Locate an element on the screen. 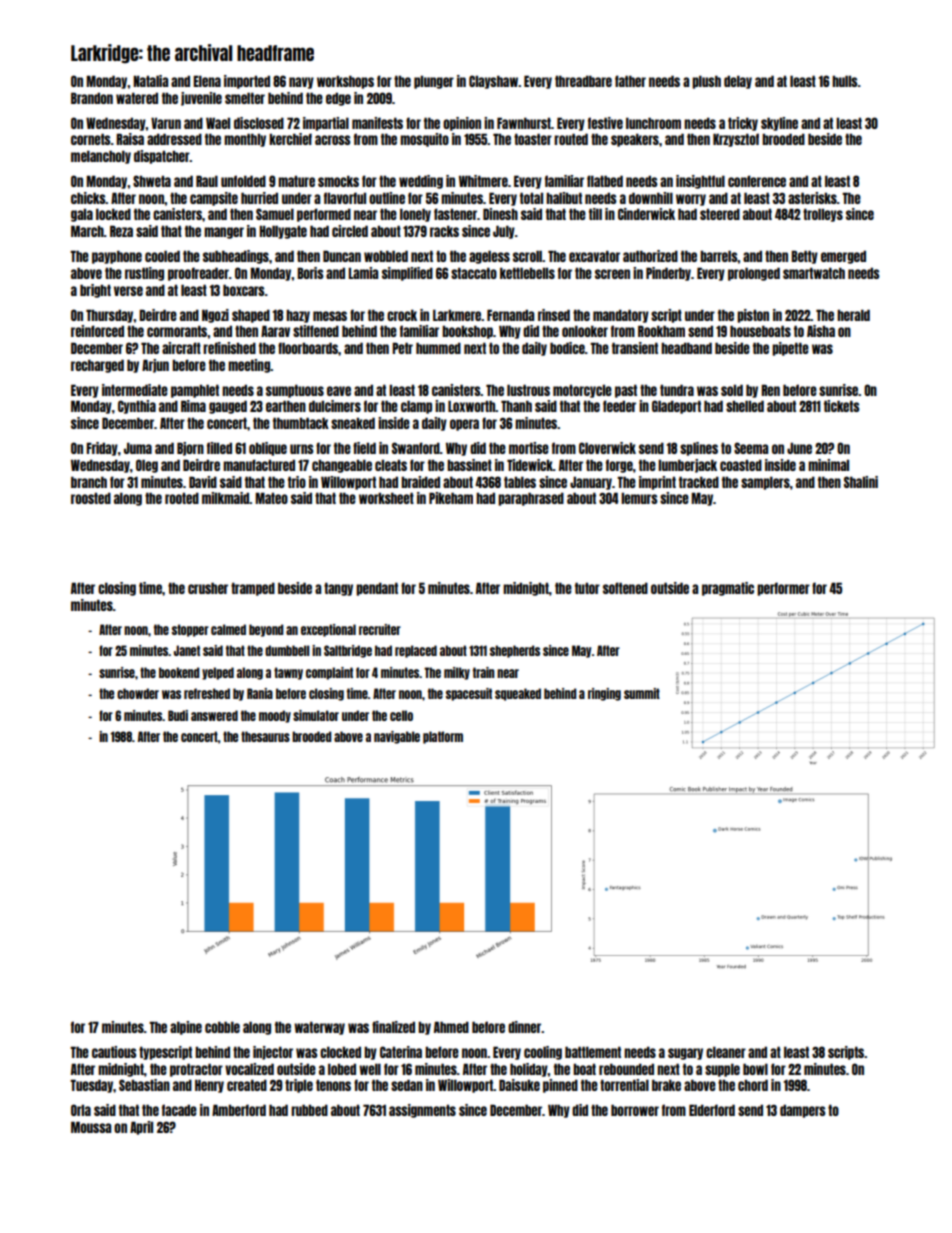  borrower is located at coordinates (635, 1110).
